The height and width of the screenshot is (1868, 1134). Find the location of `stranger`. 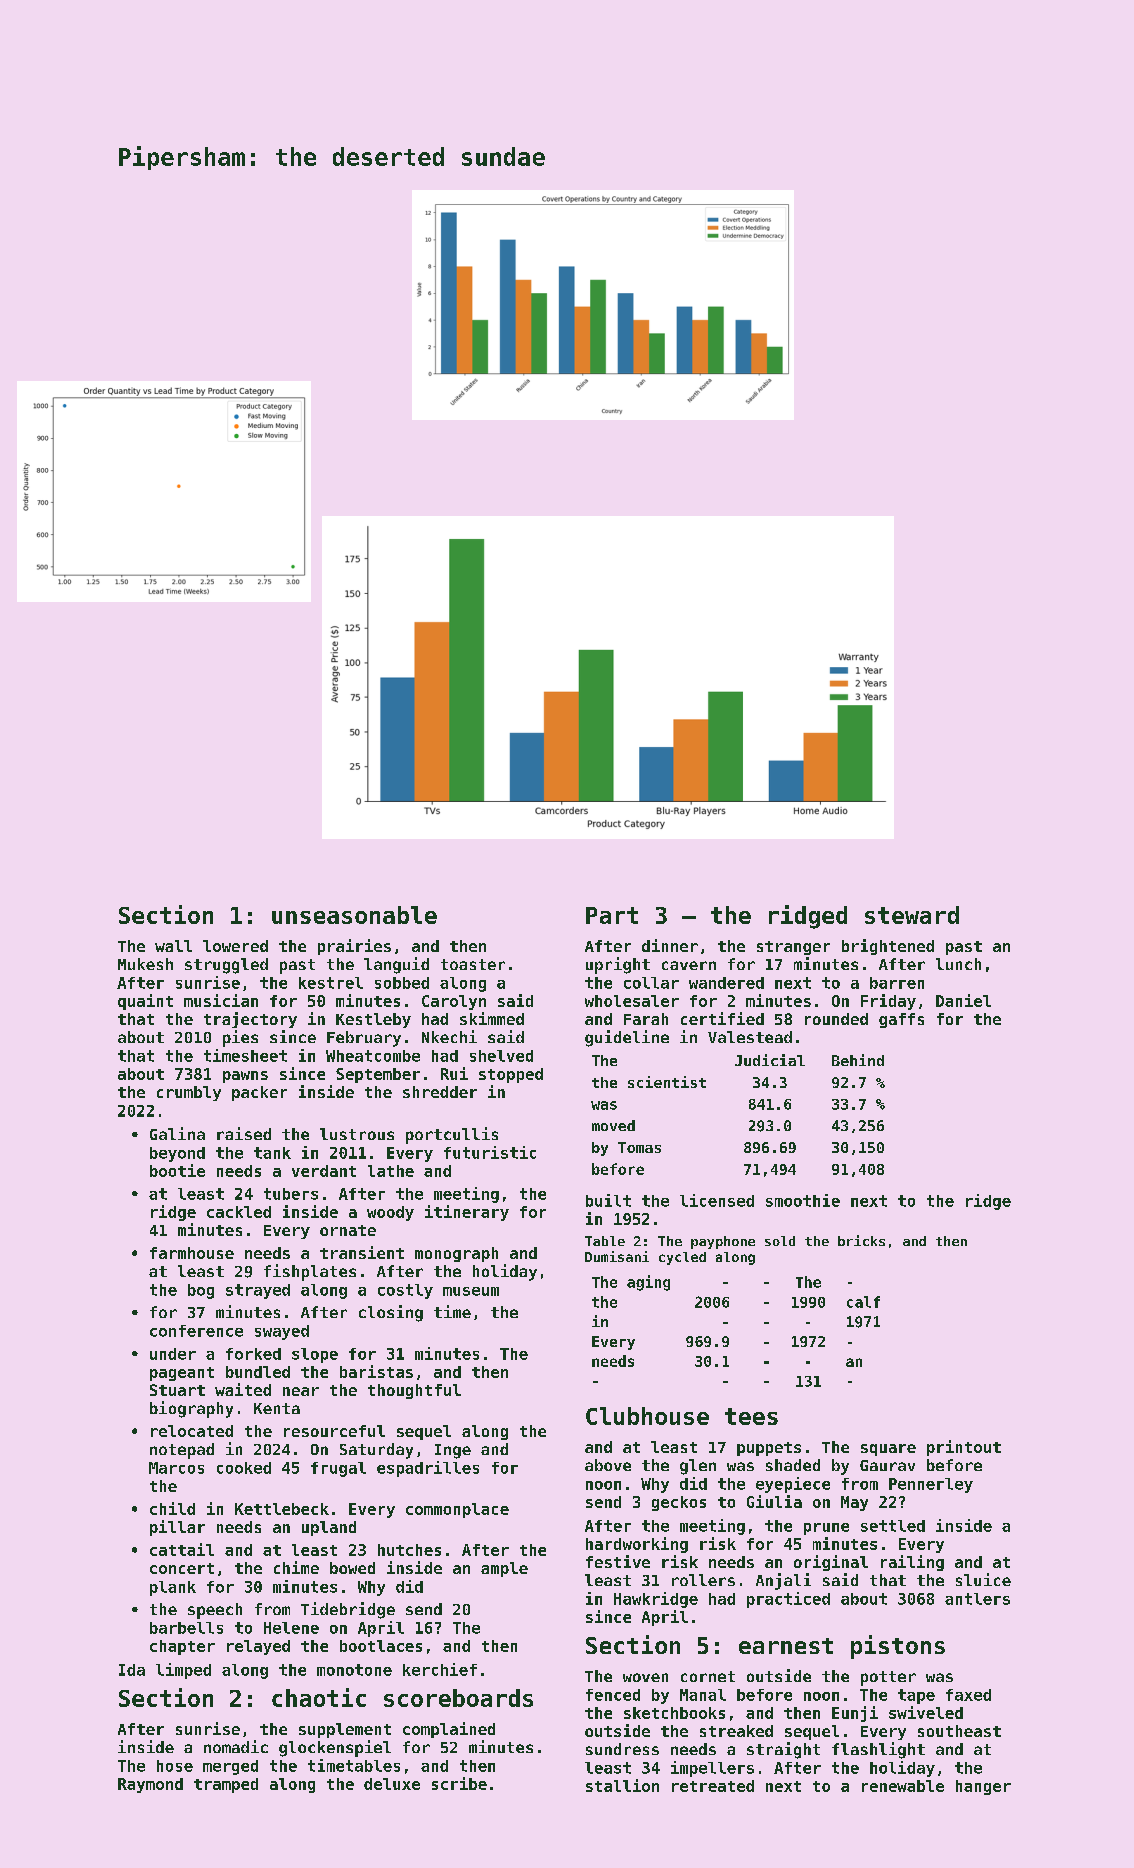

stranger is located at coordinates (793, 948).
